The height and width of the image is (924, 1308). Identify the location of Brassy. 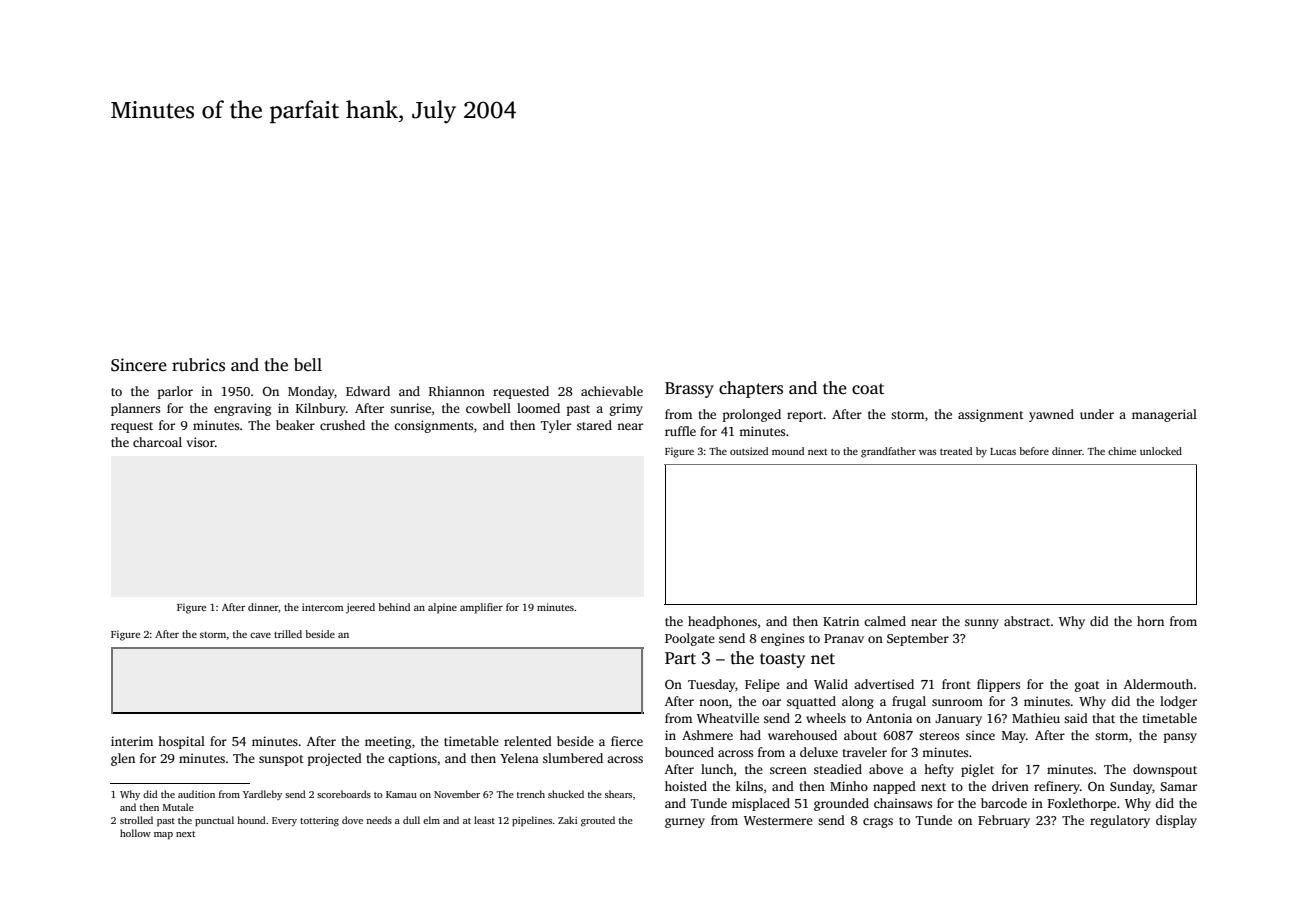
(689, 390).
